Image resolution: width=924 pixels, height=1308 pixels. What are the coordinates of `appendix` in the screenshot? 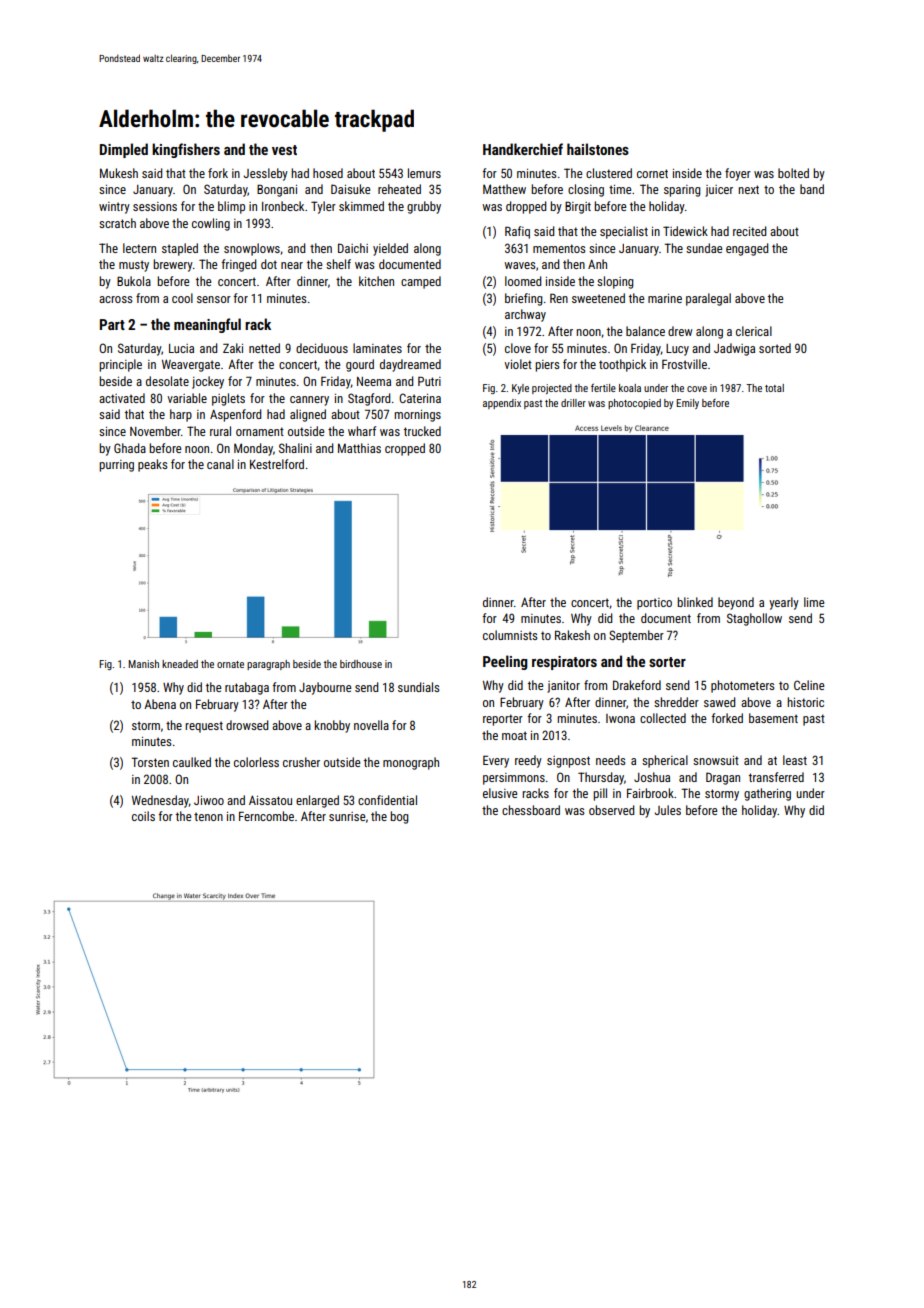 It's located at (502, 404).
